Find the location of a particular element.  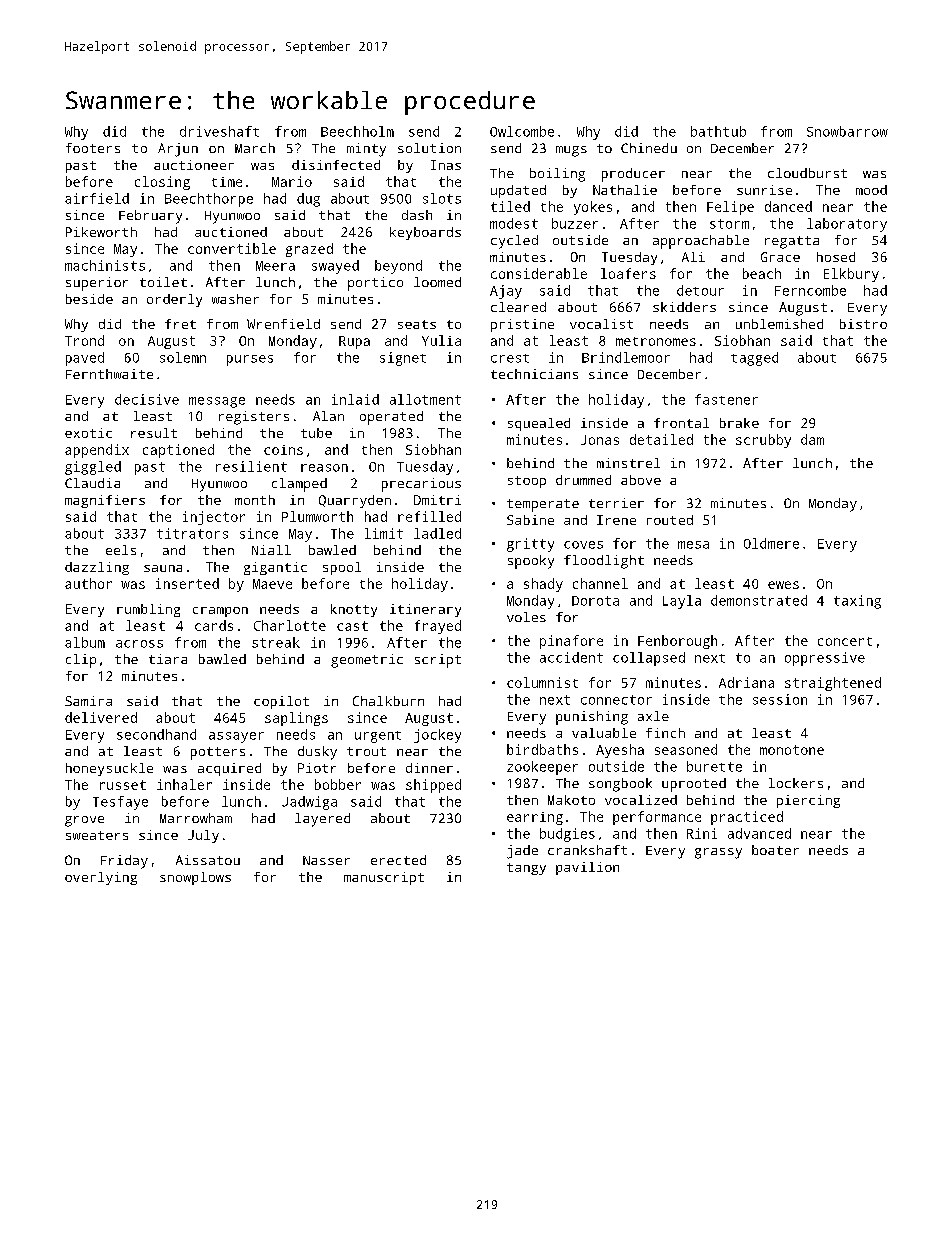

overlying is located at coordinates (101, 878).
